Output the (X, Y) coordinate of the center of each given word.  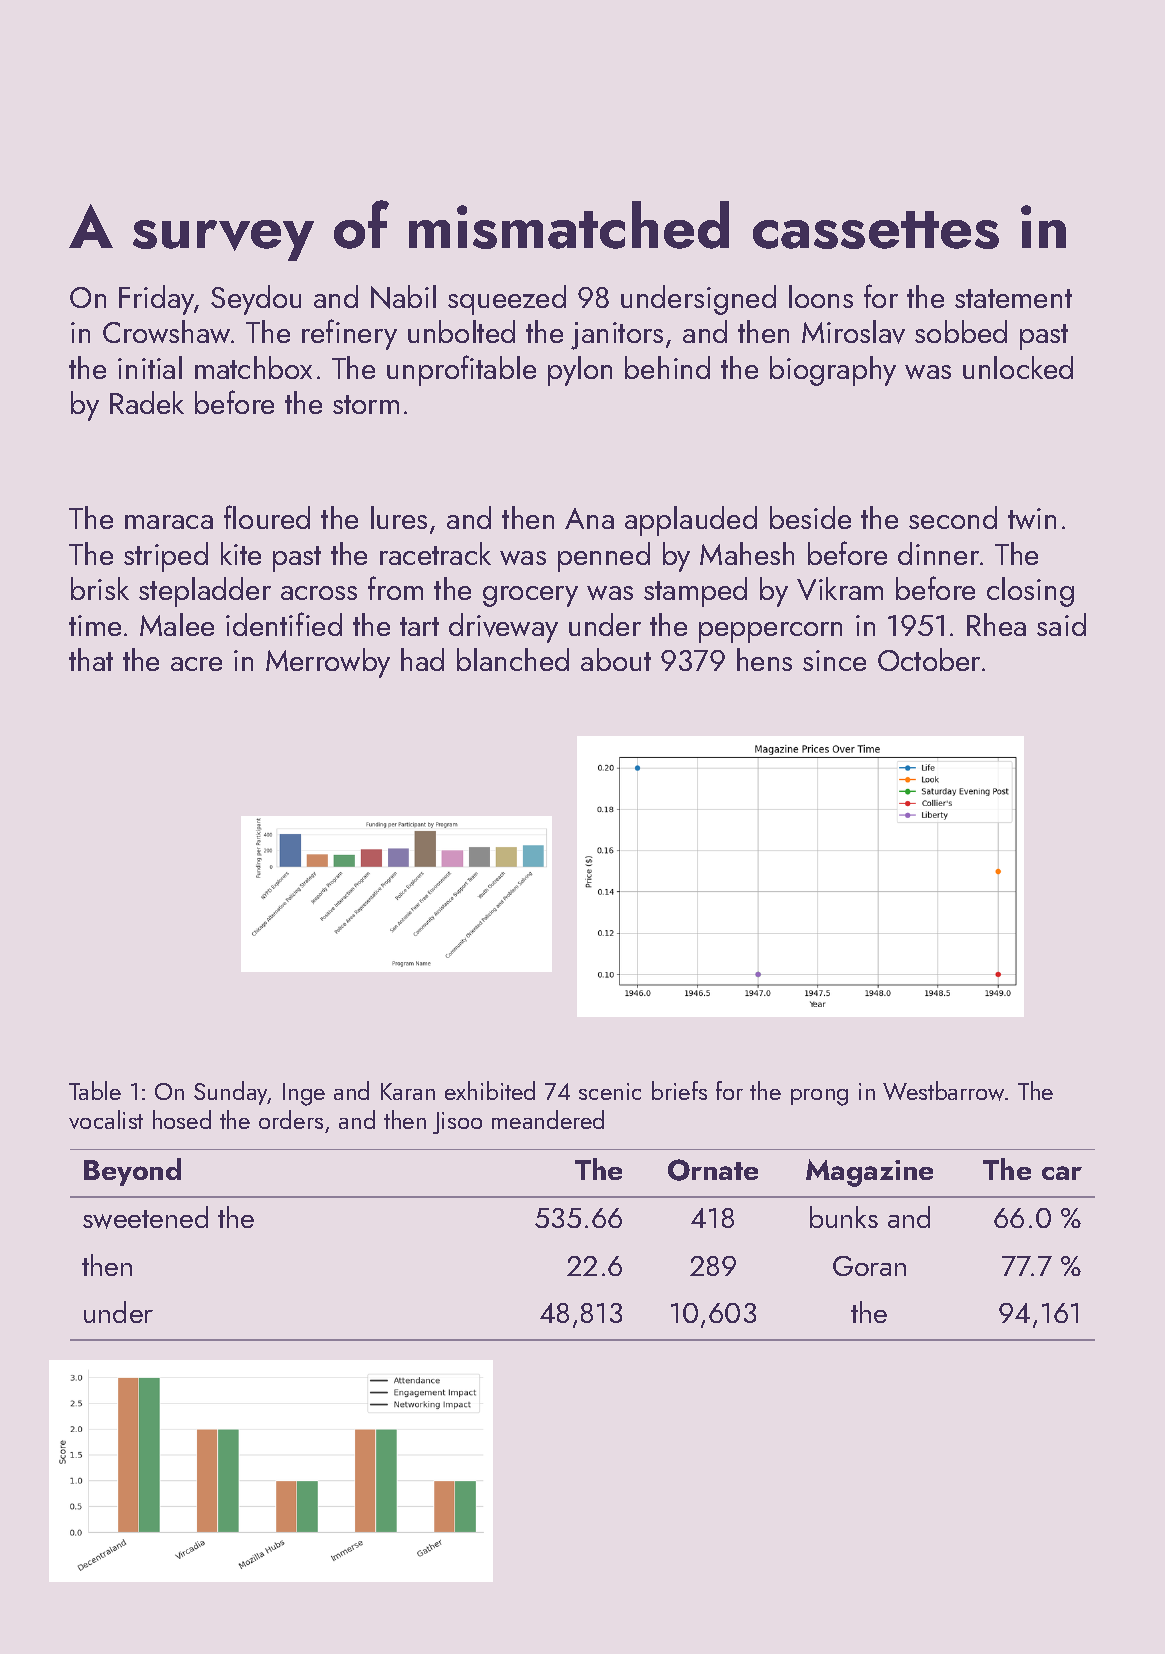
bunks (844, 1217)
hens (764, 659)
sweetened (145, 1217)
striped (166, 557)
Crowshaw (166, 331)
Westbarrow (943, 1091)
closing (1030, 592)
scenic (610, 1091)
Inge (304, 1094)
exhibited (490, 1090)
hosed (182, 1119)
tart (419, 626)
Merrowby (328, 663)
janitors (617, 336)
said (1061, 624)
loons (821, 296)
